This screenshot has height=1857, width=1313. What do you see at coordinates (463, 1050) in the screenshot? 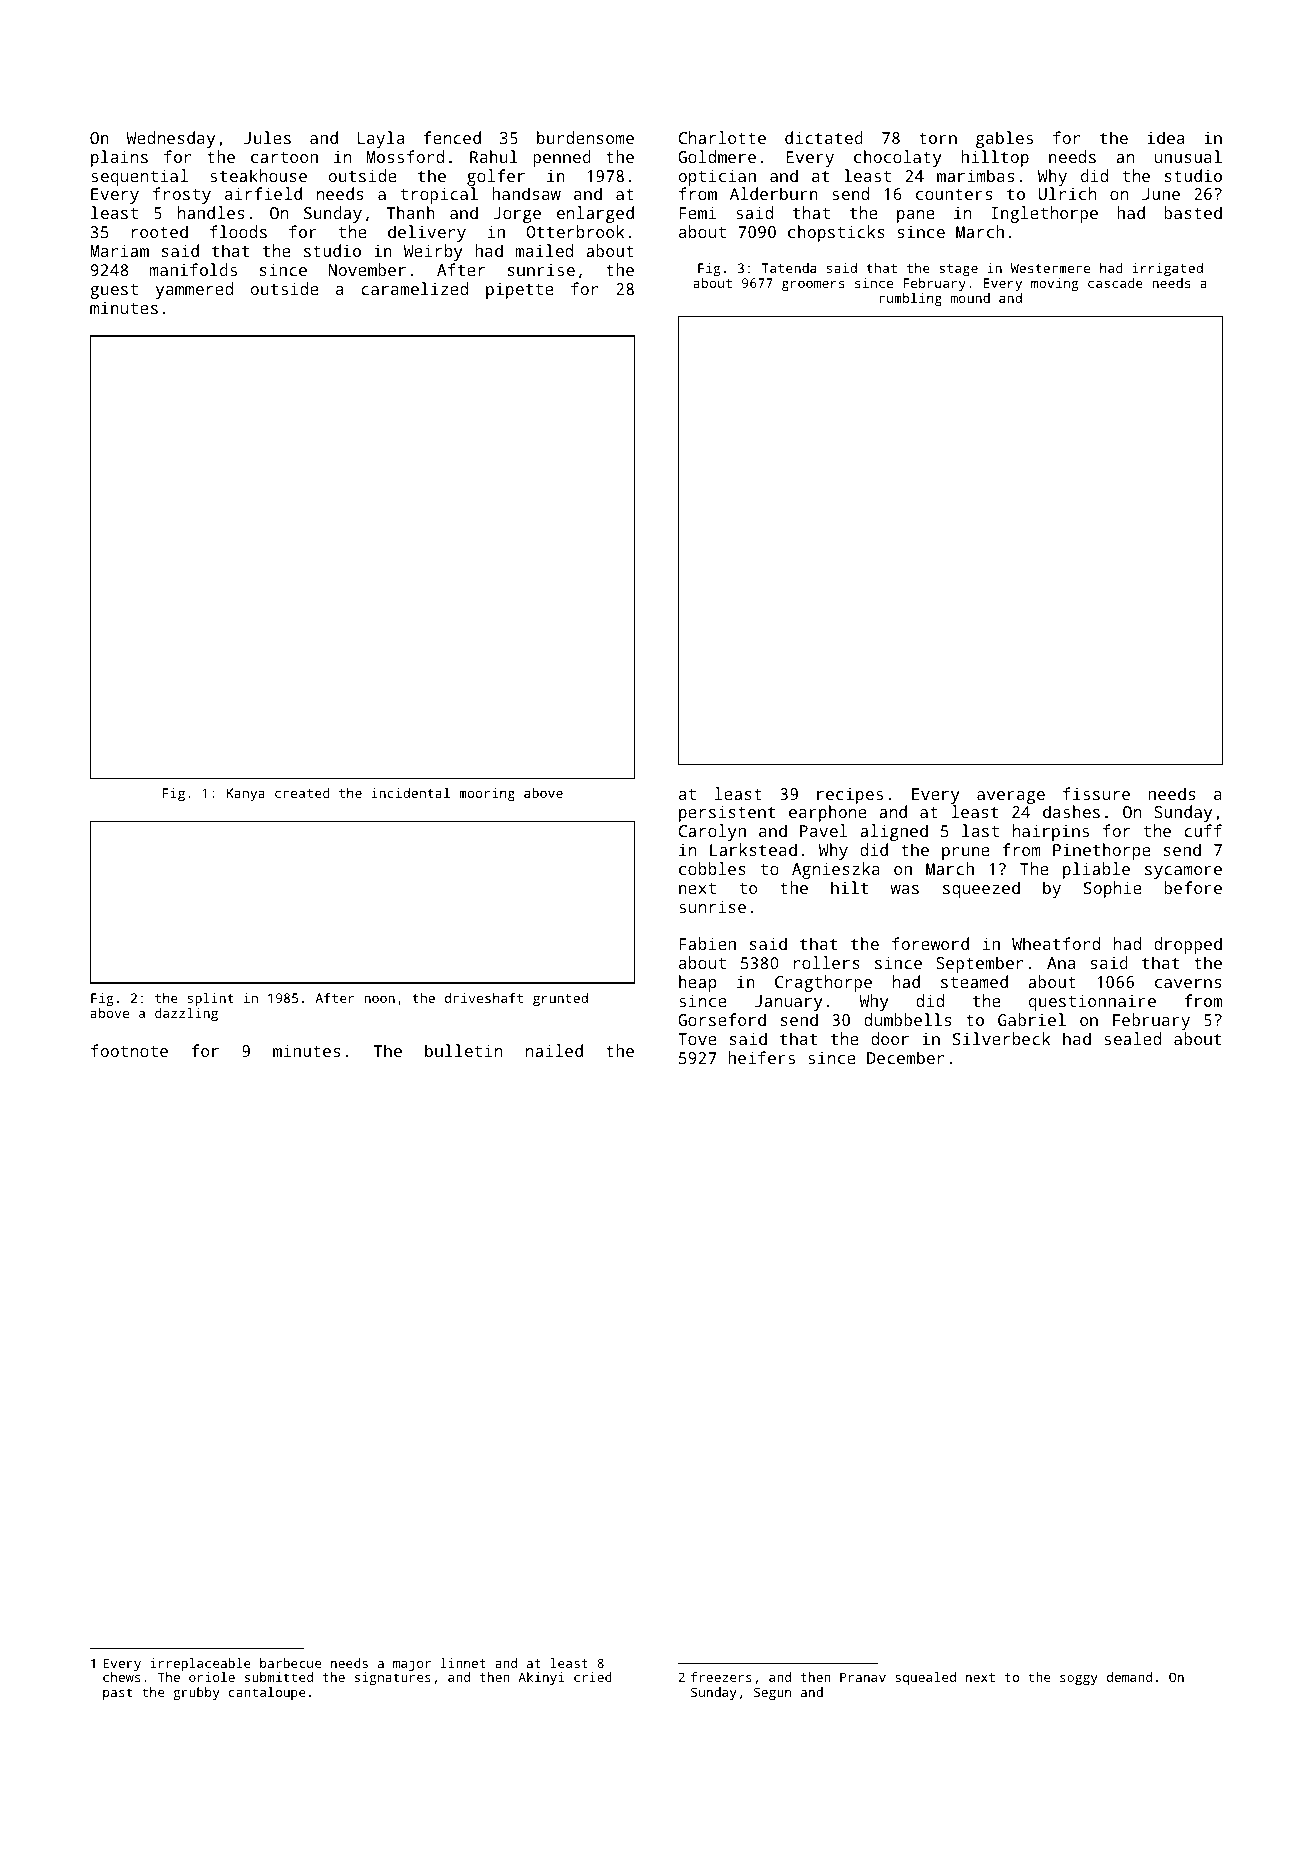
I see `bulletin` at bounding box center [463, 1050].
